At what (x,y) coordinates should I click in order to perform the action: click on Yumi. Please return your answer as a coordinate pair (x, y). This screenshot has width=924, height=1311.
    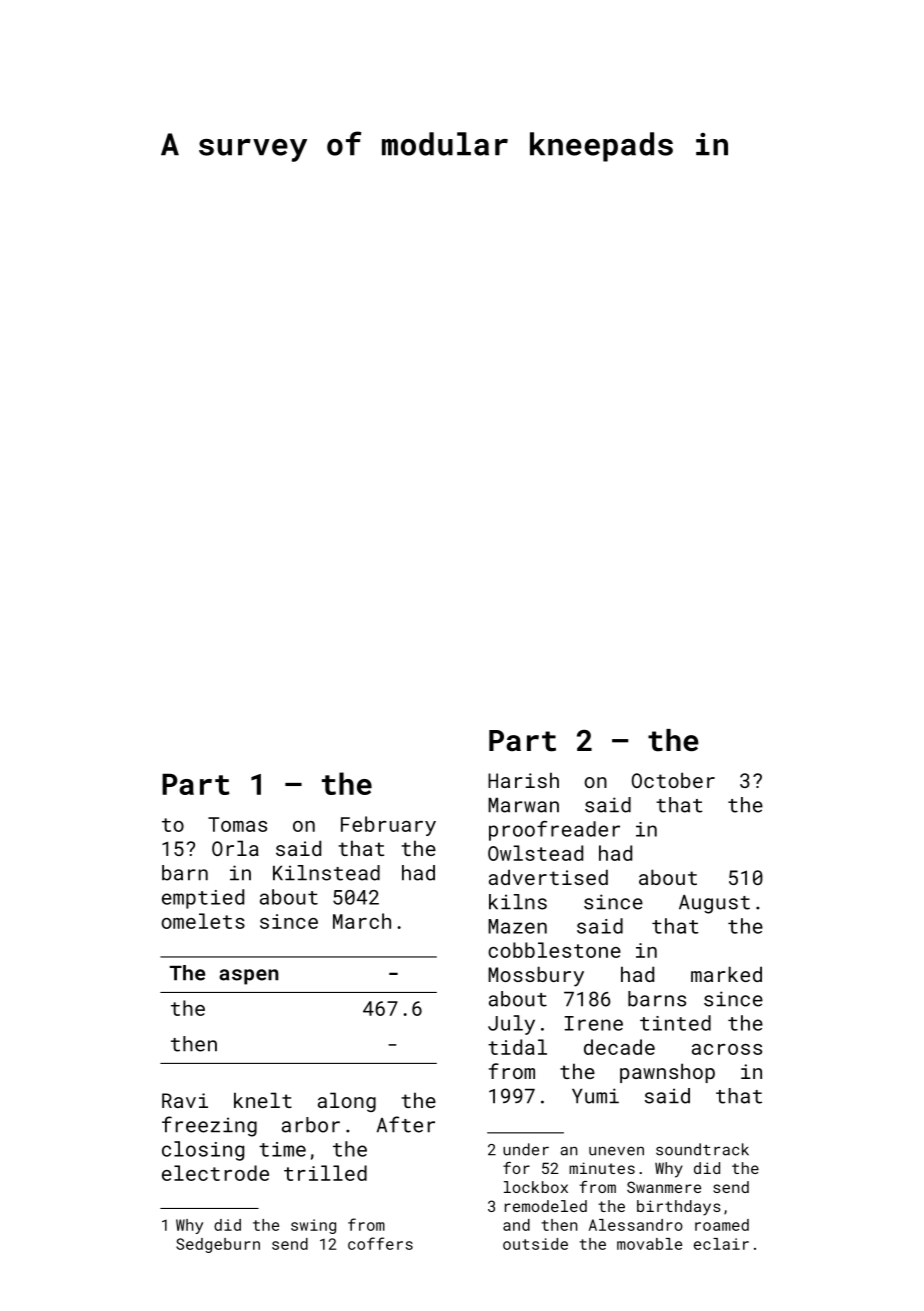
    Looking at the image, I should click on (595, 1096).
